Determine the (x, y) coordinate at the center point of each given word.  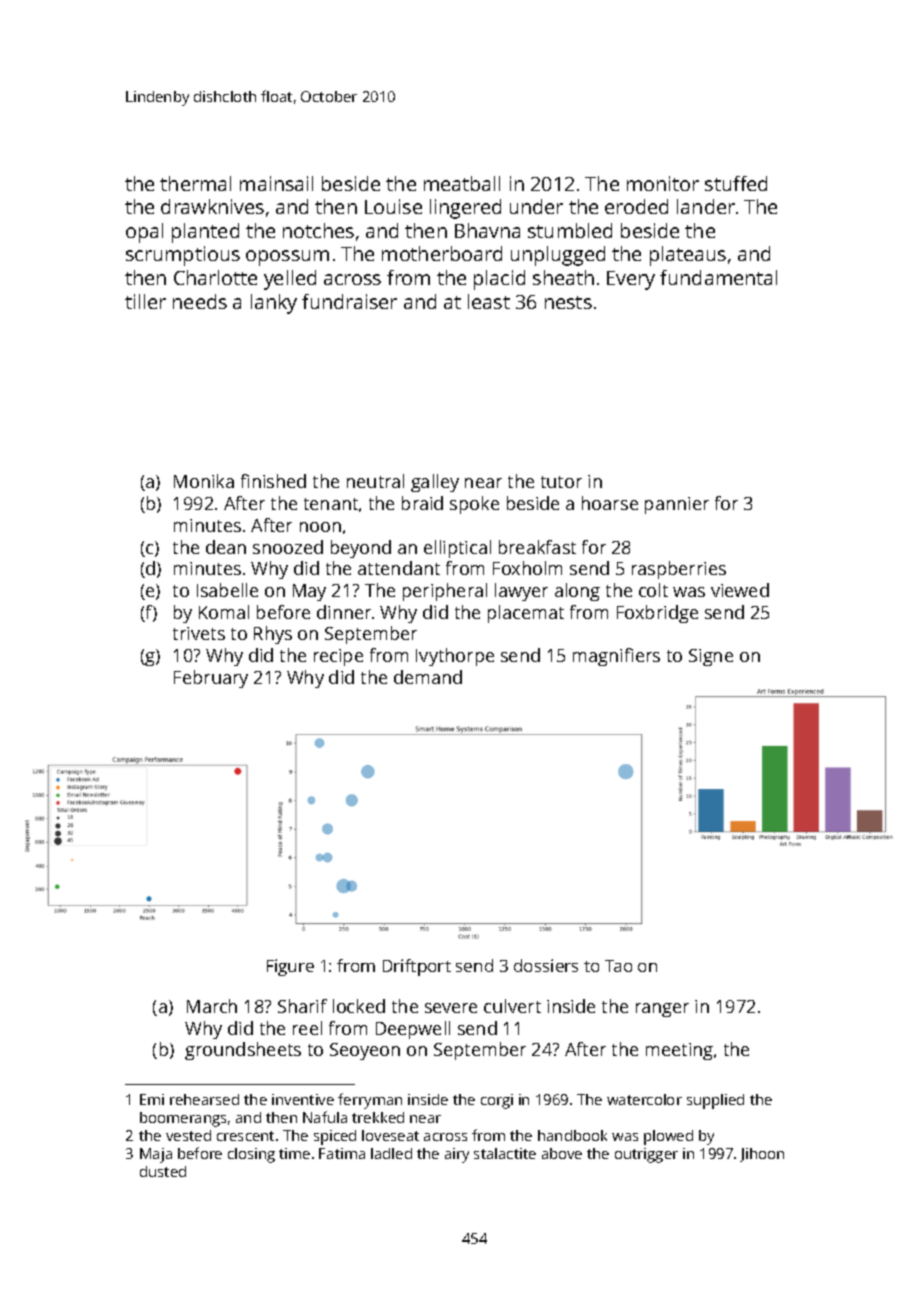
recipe (338, 657)
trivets (199, 633)
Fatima (342, 1153)
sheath (563, 277)
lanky (274, 304)
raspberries (679, 570)
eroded (636, 206)
